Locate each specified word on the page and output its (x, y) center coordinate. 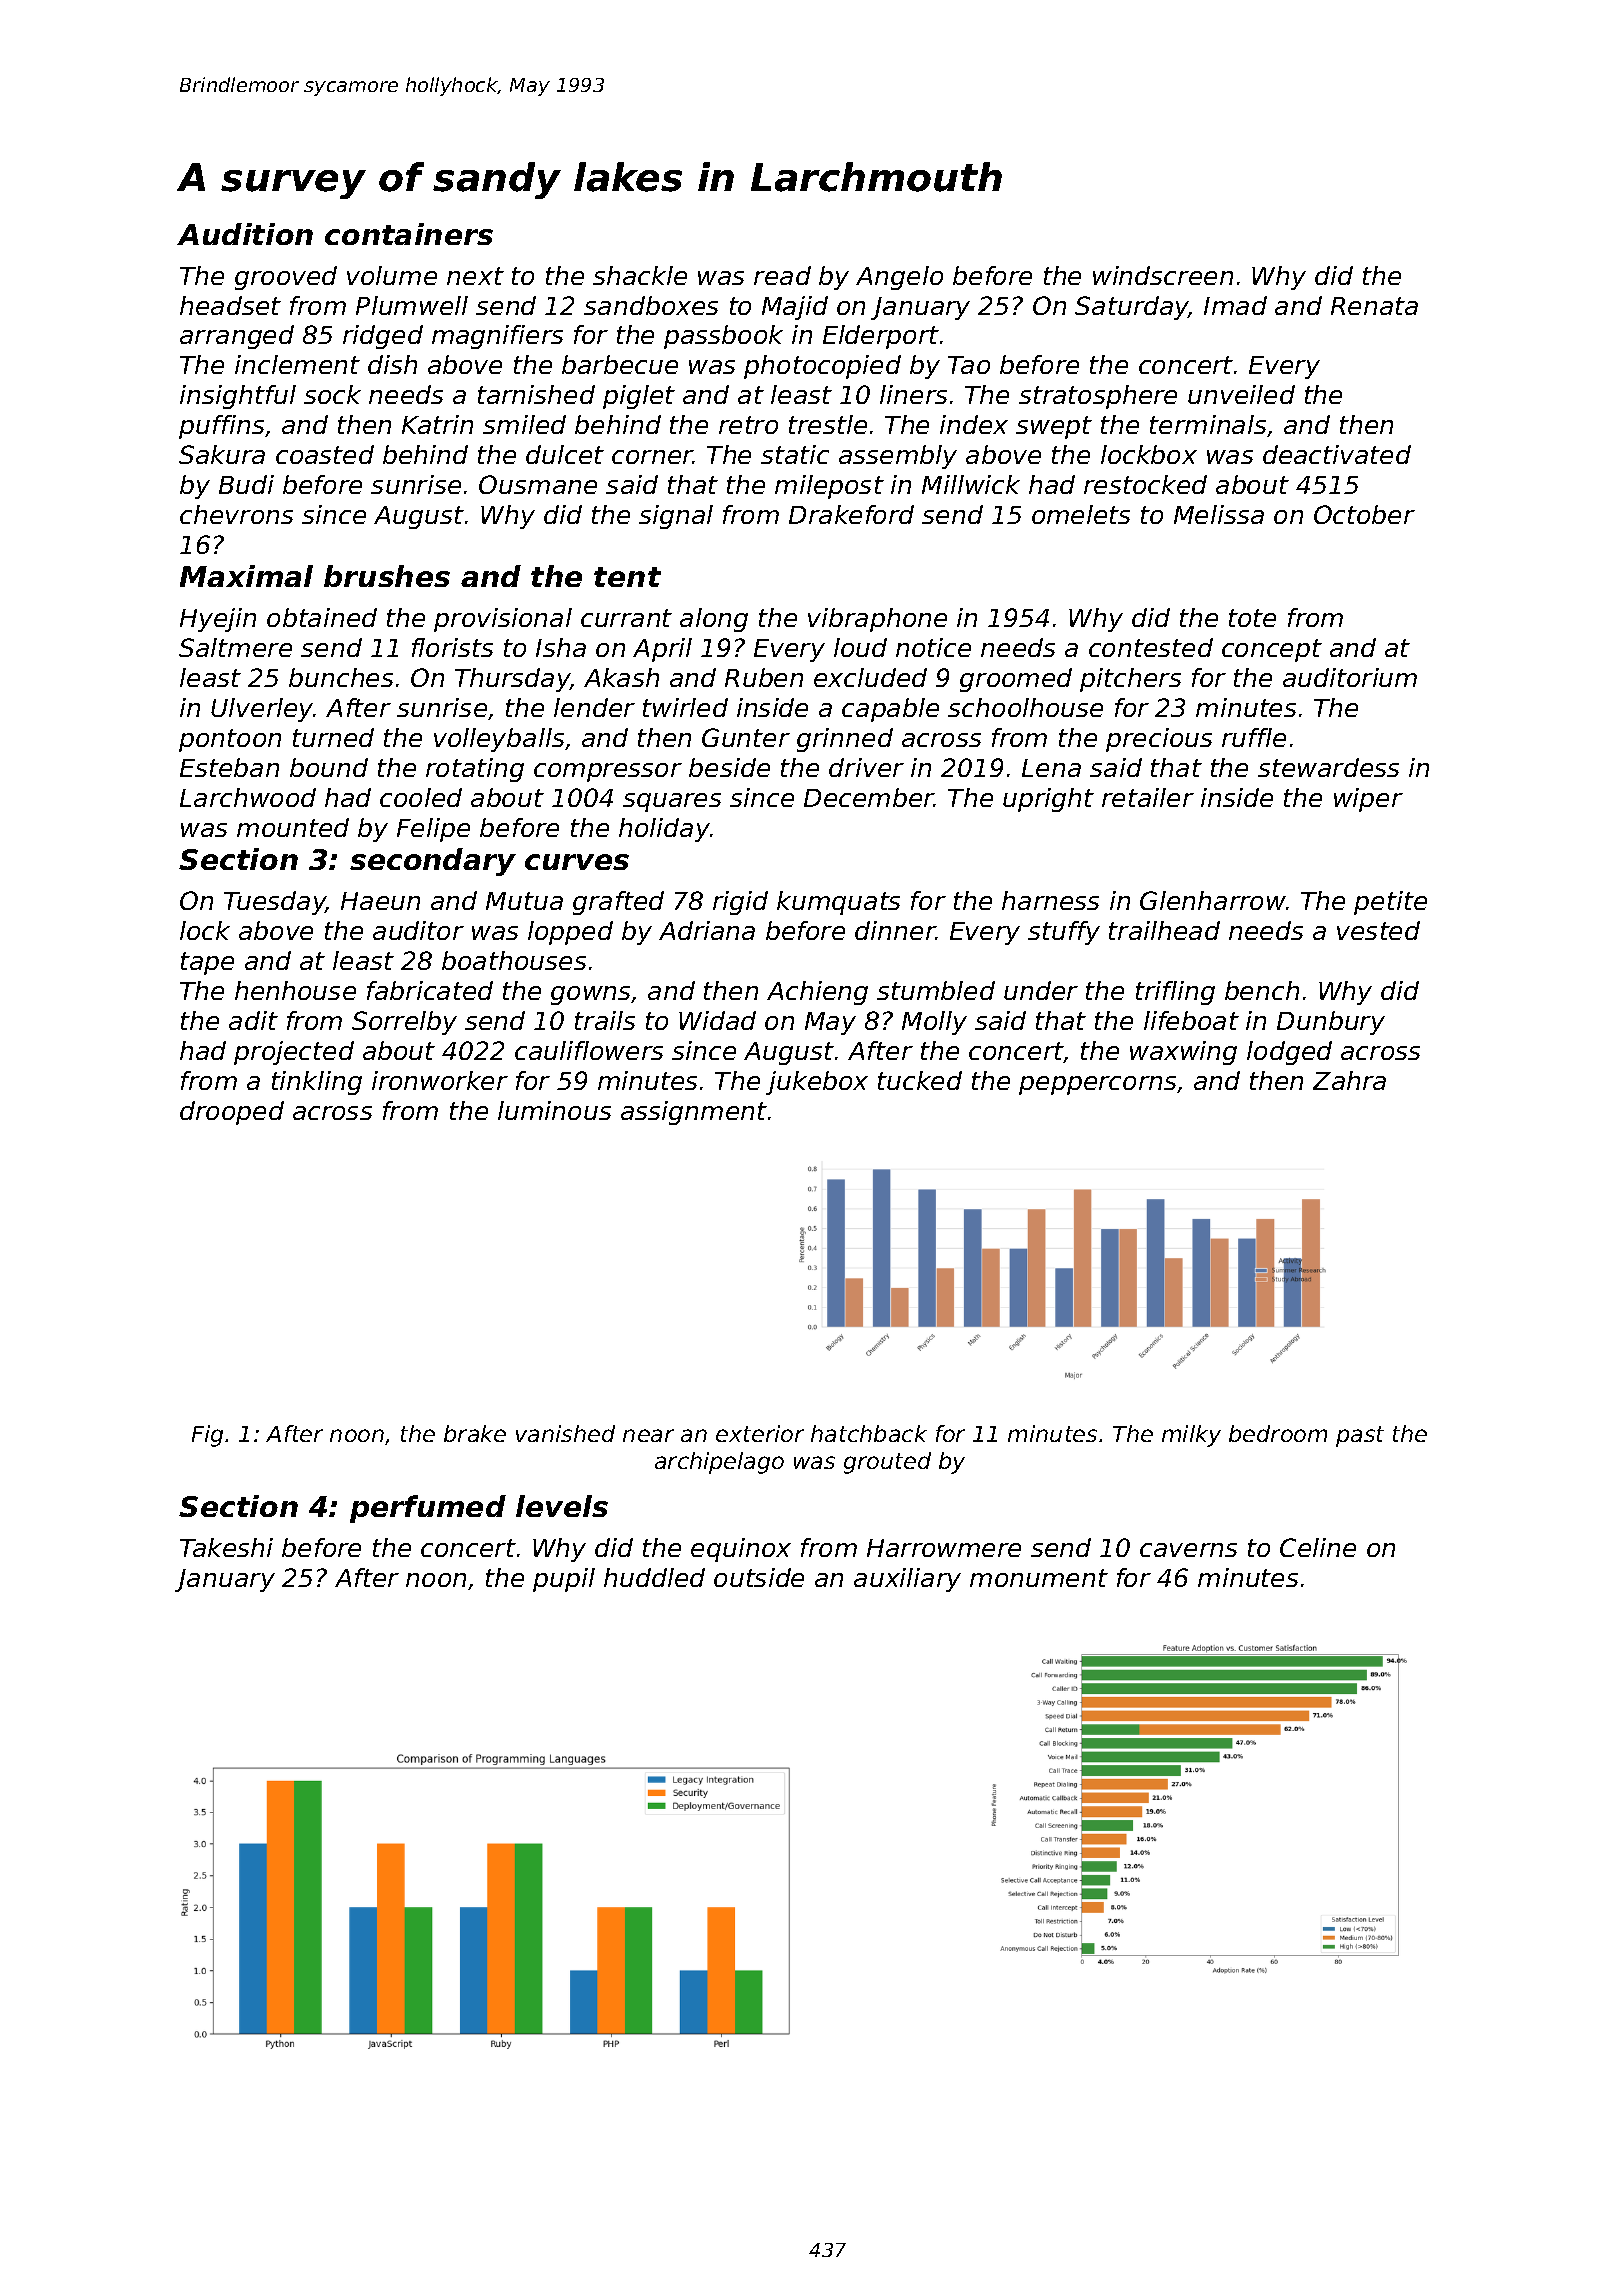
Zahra (1349, 1080)
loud (860, 647)
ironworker (440, 1080)
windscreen (1163, 275)
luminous (554, 1110)
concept (1272, 650)
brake (475, 1433)
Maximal (246, 576)
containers (409, 234)
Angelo (899, 278)
